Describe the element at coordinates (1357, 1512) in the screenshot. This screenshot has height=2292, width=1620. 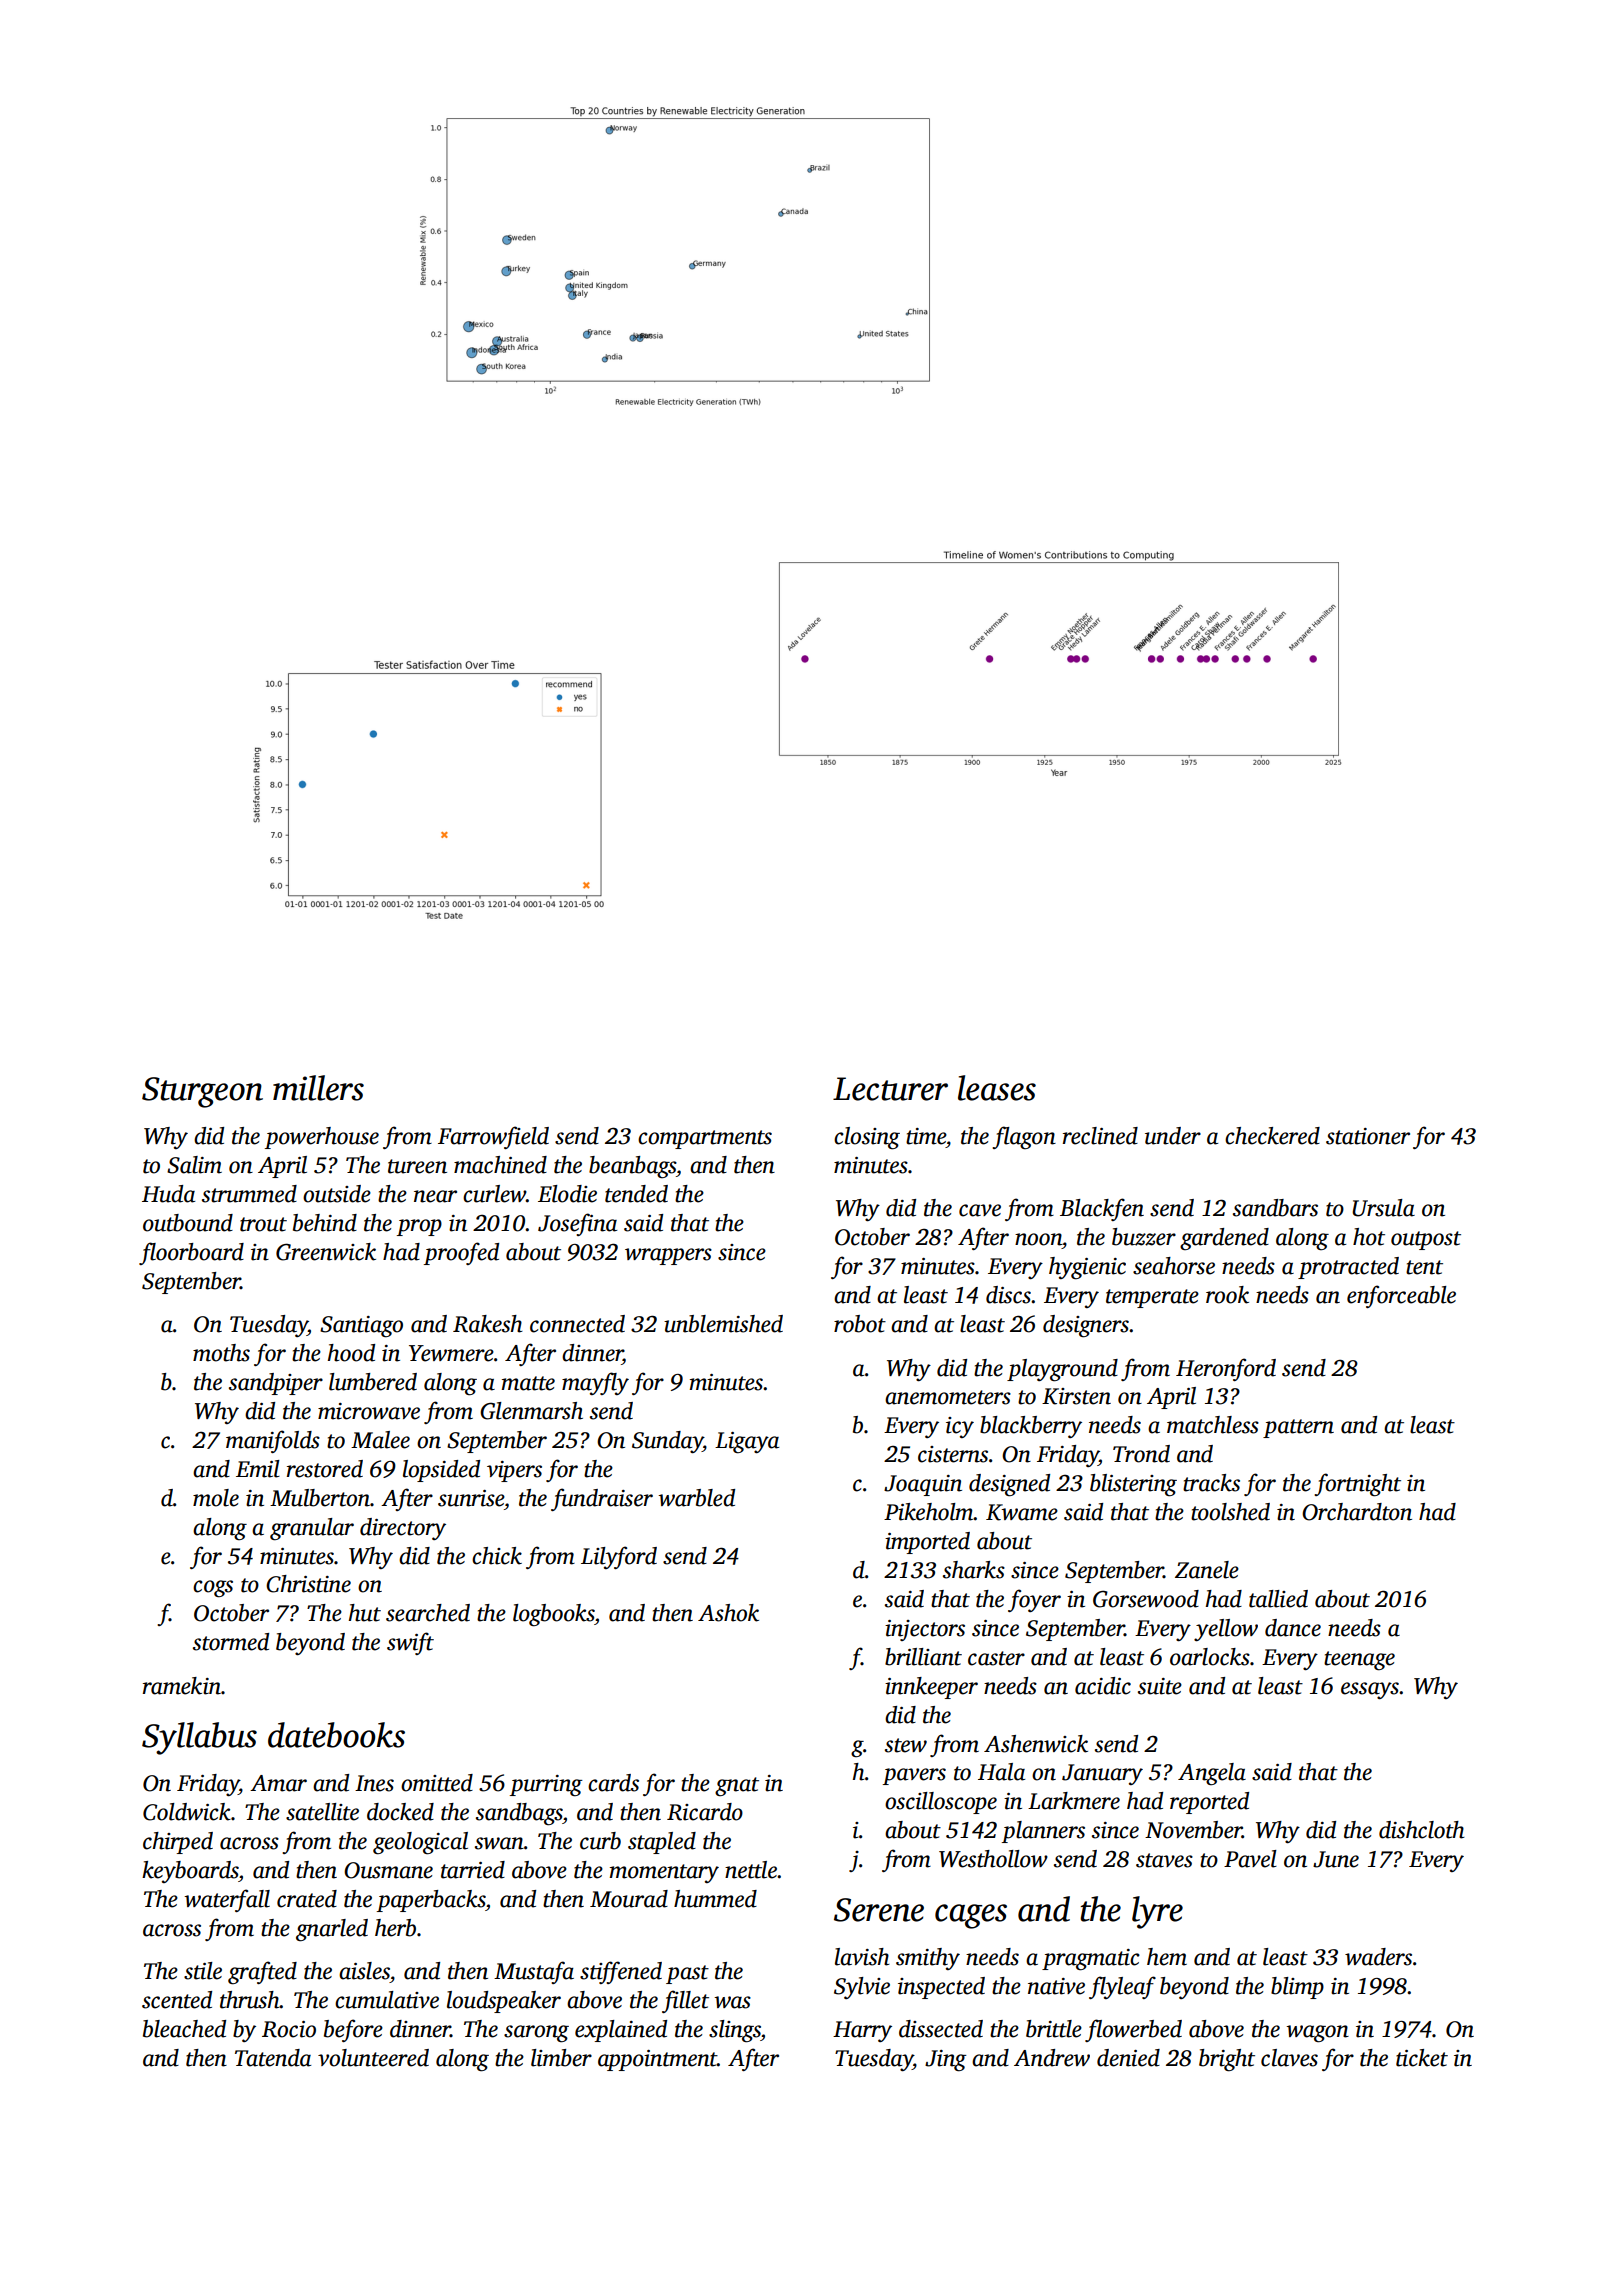
I see `Orchardton` at that location.
